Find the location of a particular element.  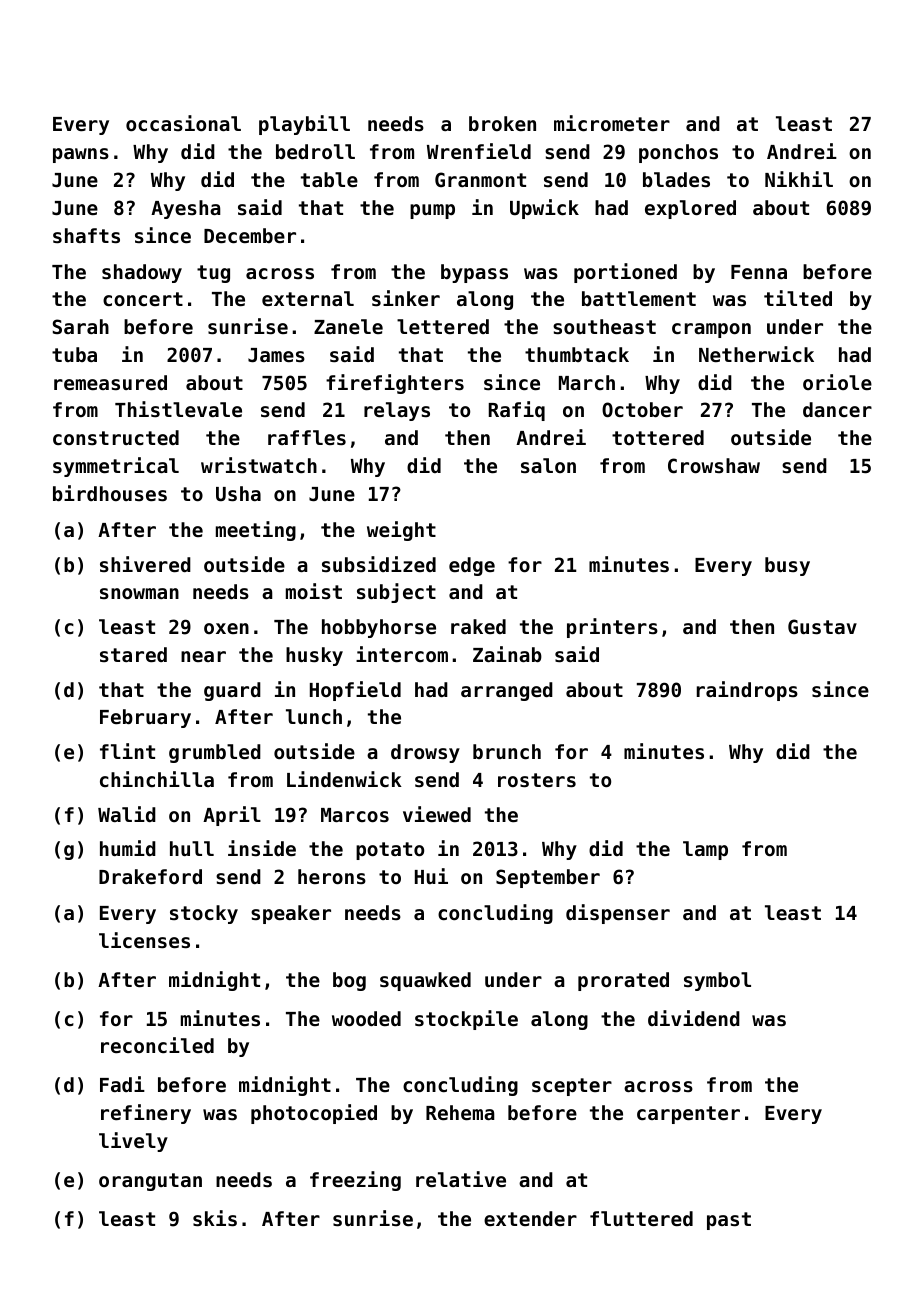

symbol is located at coordinates (717, 981).
